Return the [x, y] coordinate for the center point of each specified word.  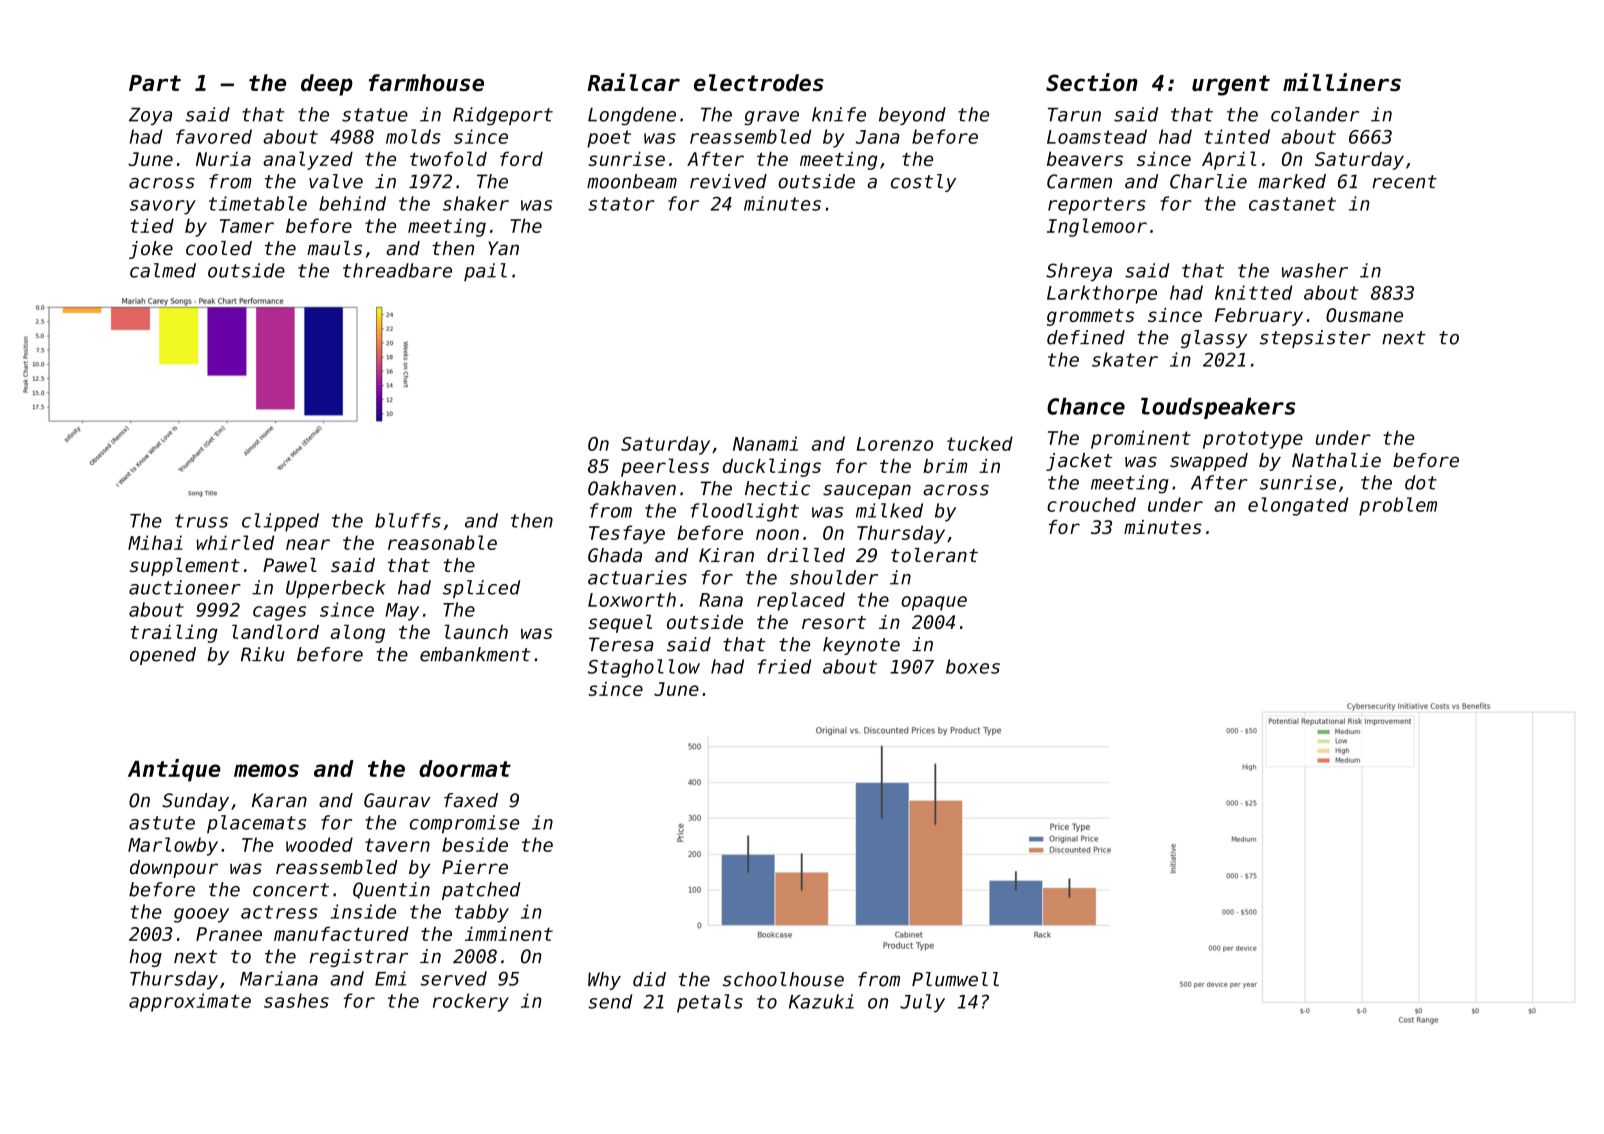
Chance [1086, 406]
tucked [980, 443]
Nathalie [1336, 460]
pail [485, 272]
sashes [296, 1000]
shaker [476, 203]
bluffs [408, 520]
